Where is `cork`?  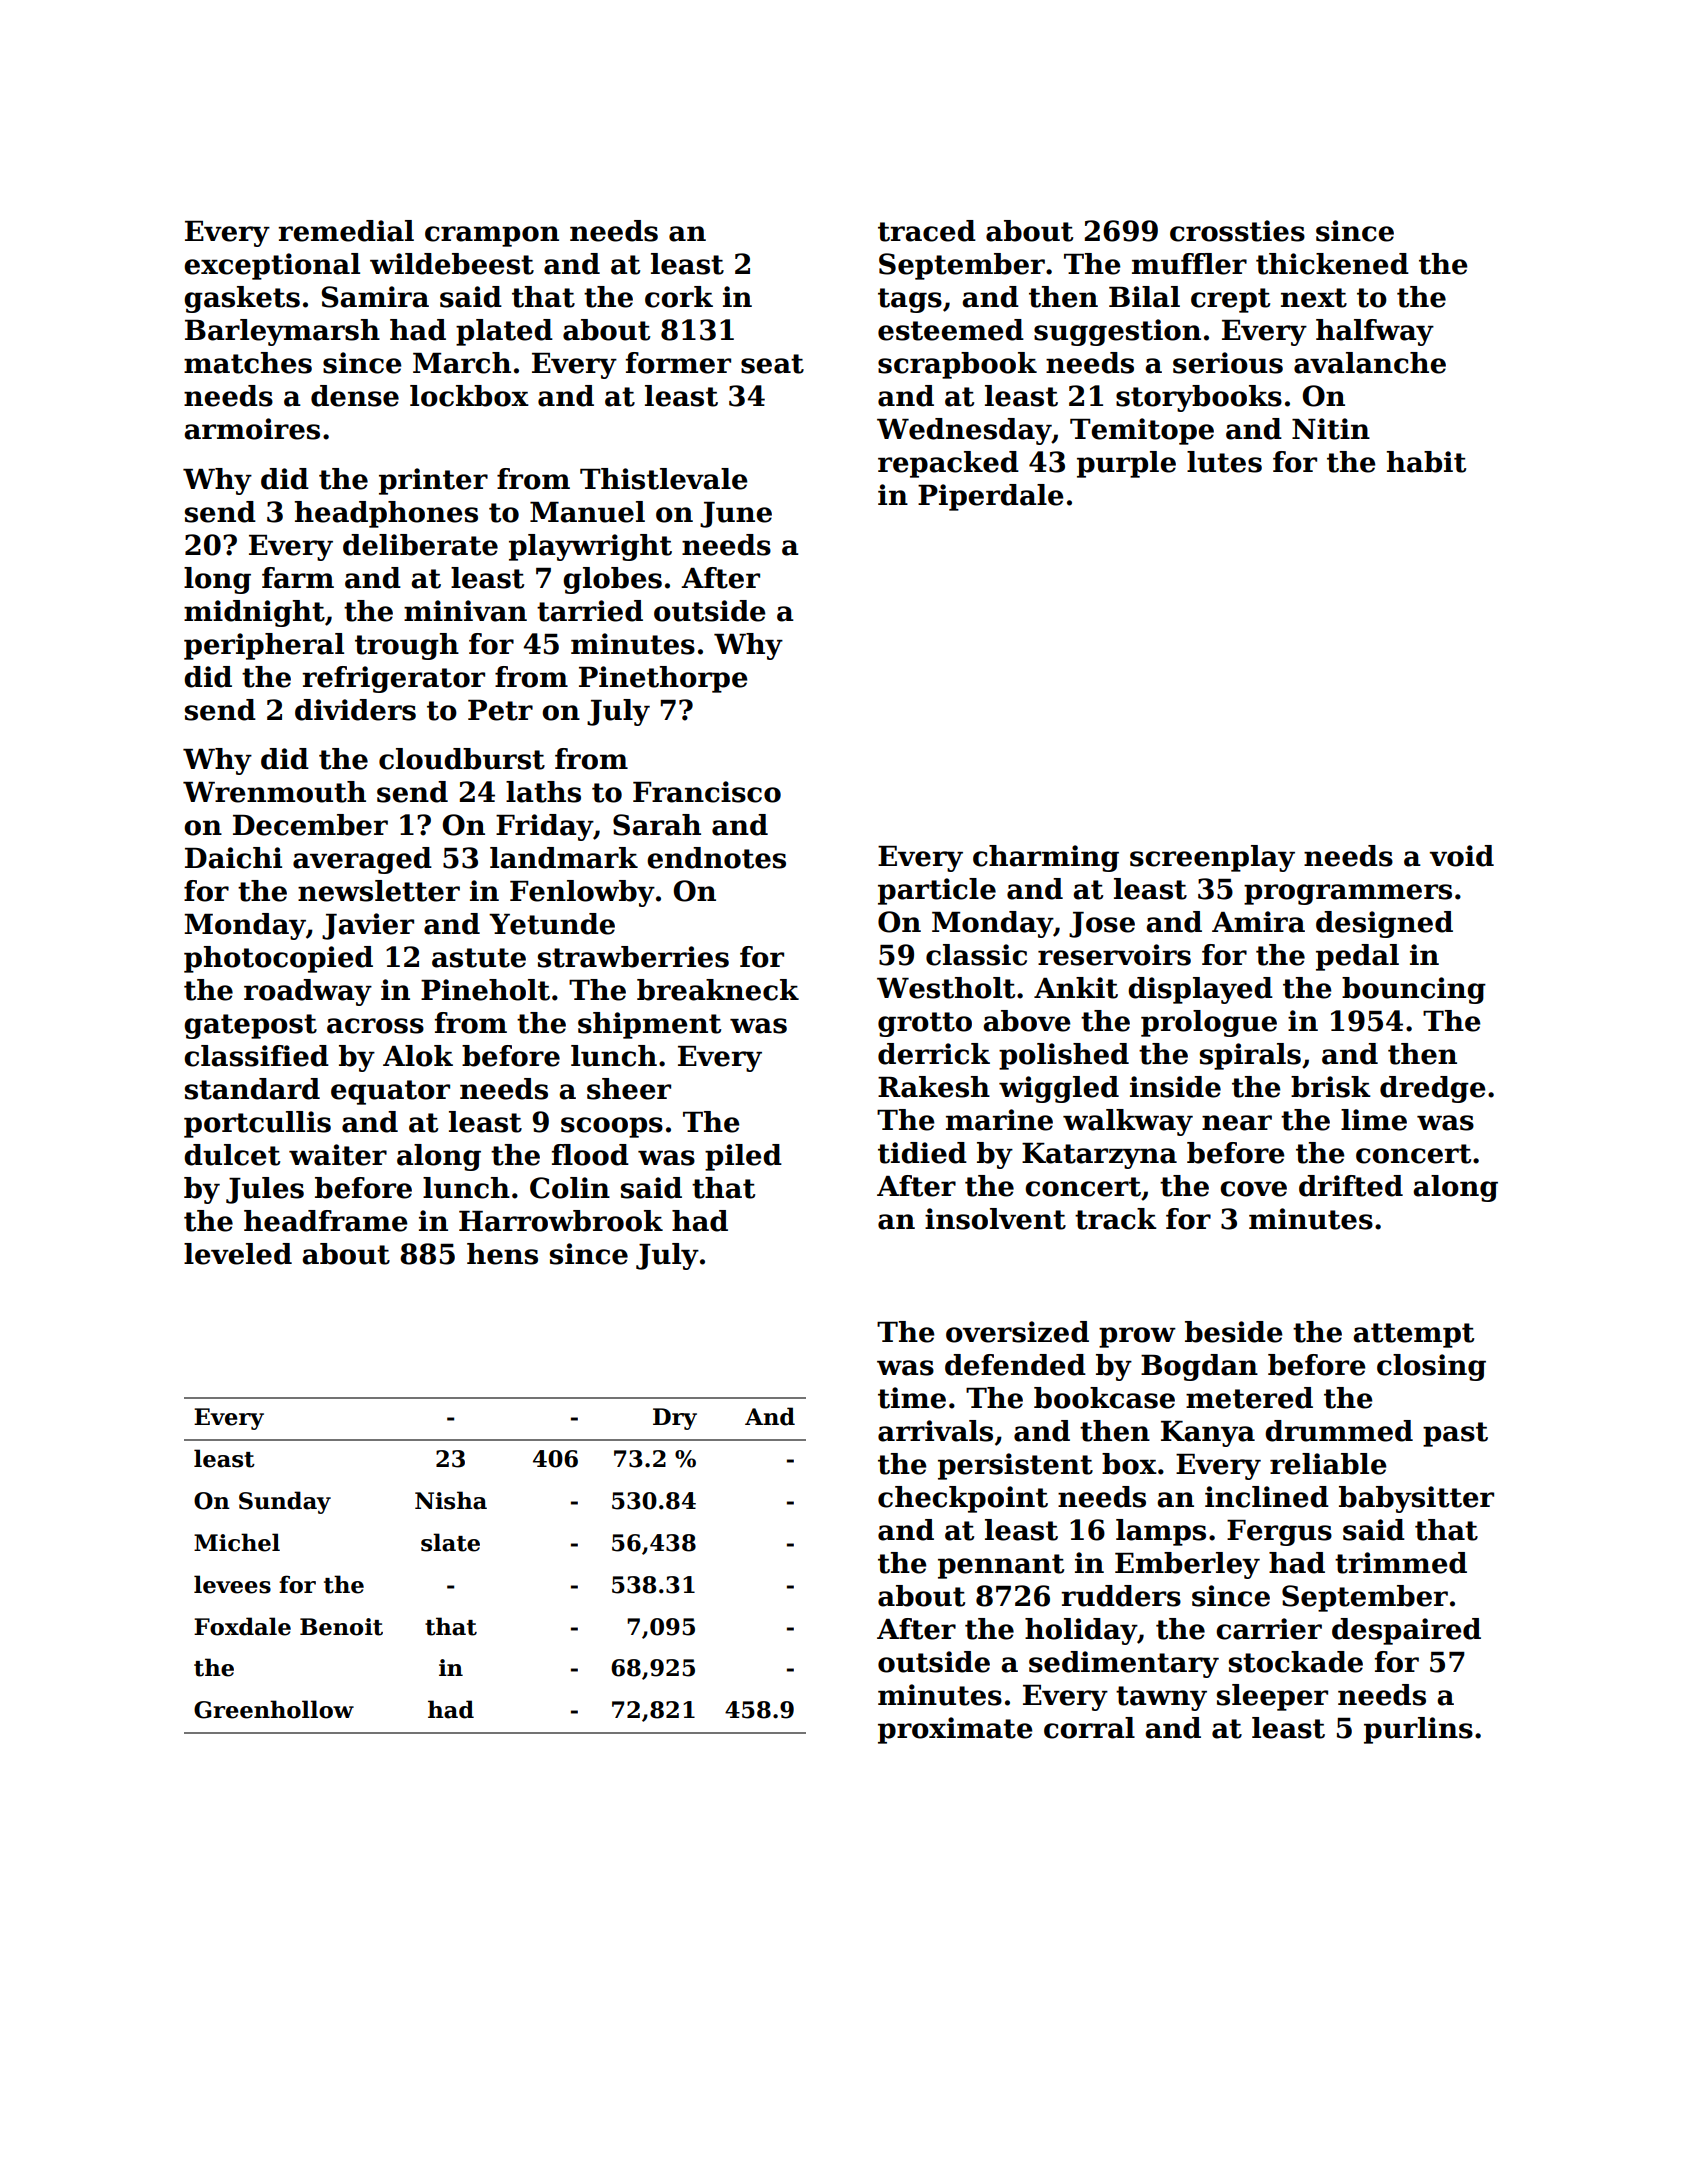
cork is located at coordinates (679, 297).
